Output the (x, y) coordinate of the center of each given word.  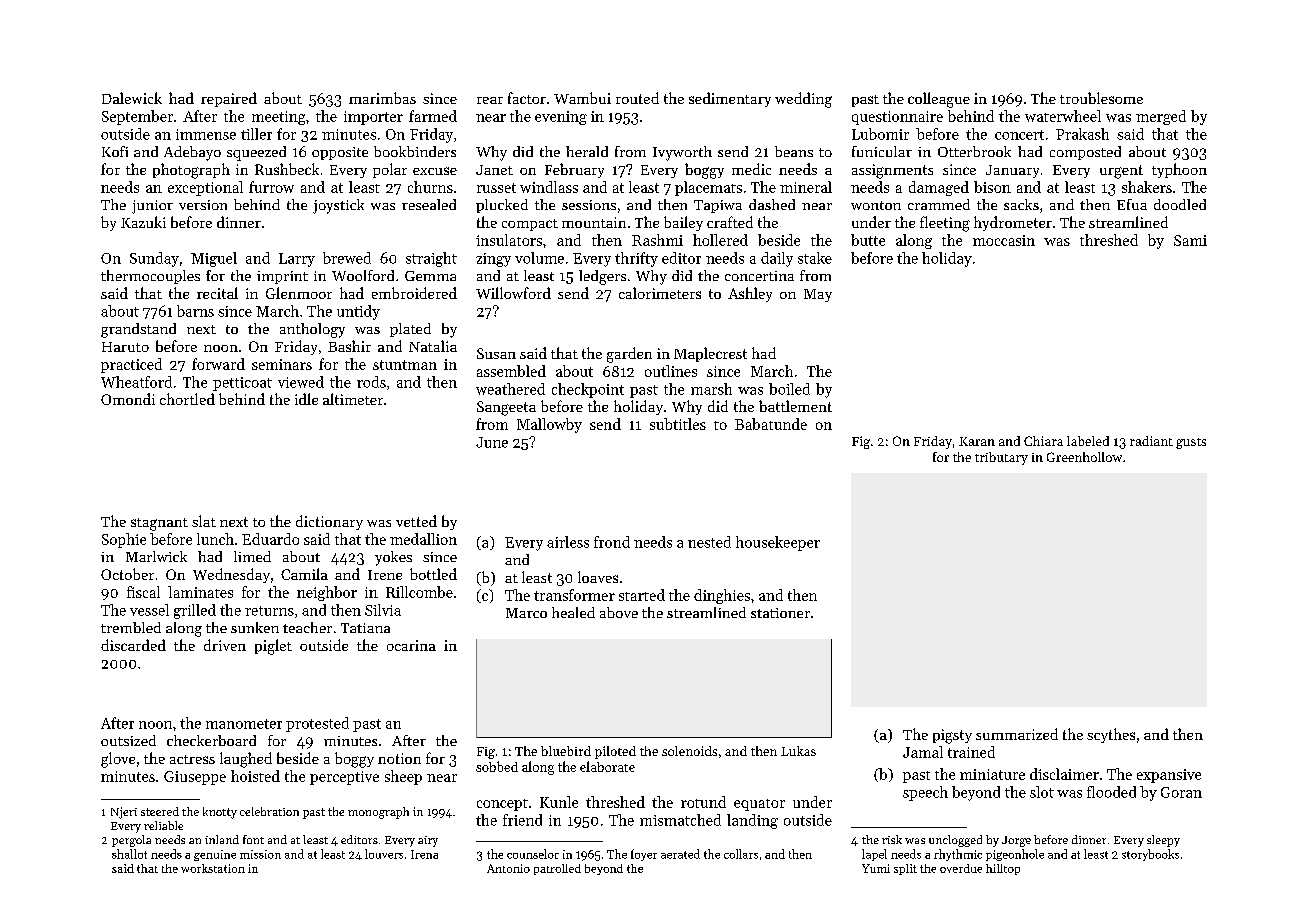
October (127, 574)
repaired (229, 99)
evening (561, 118)
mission (260, 854)
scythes (1111, 735)
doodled (1180, 204)
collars (741, 854)
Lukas (798, 751)
